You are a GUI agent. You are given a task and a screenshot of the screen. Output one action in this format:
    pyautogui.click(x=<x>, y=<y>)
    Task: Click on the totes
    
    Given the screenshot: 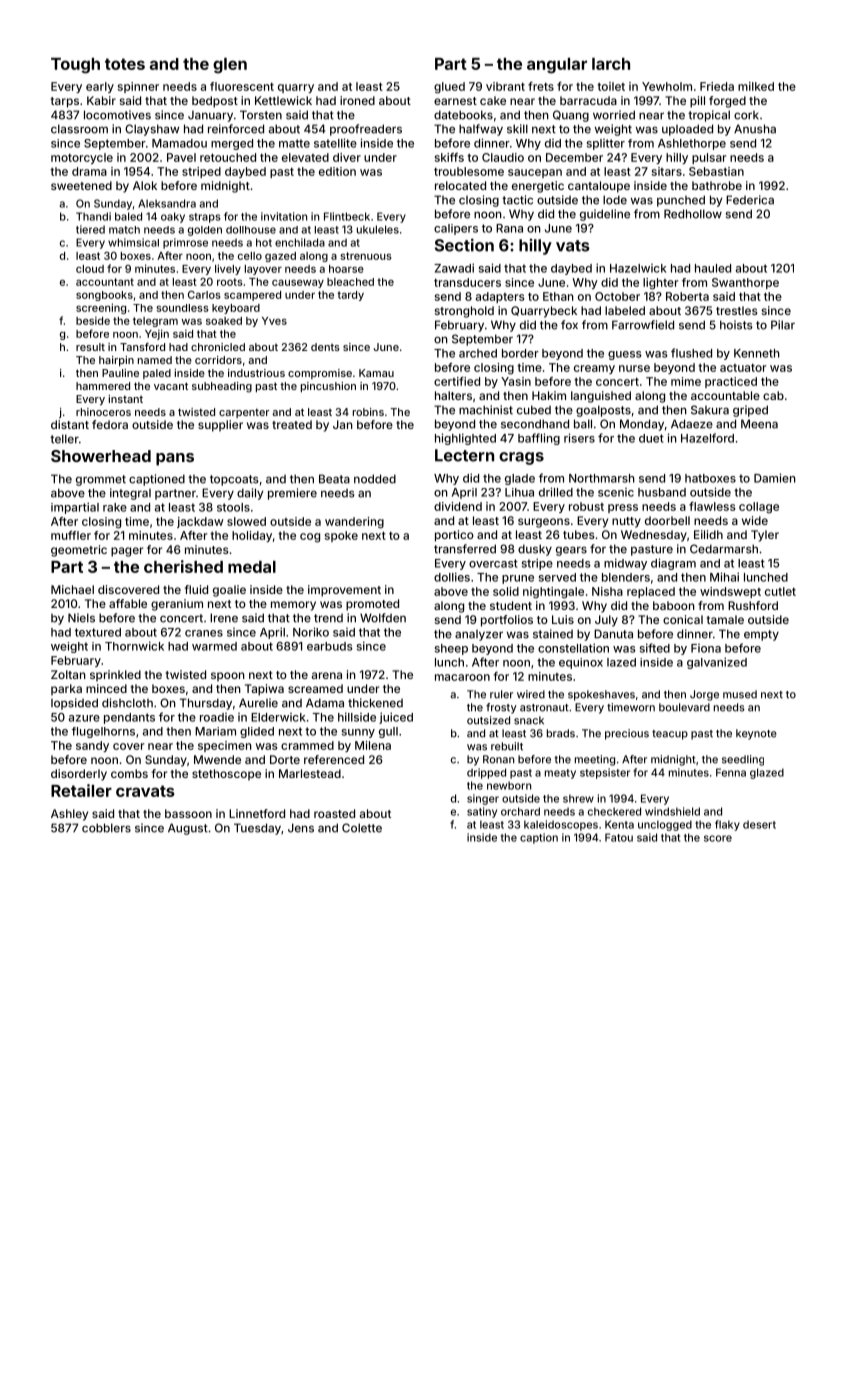 What is the action you would take?
    pyautogui.click(x=125, y=64)
